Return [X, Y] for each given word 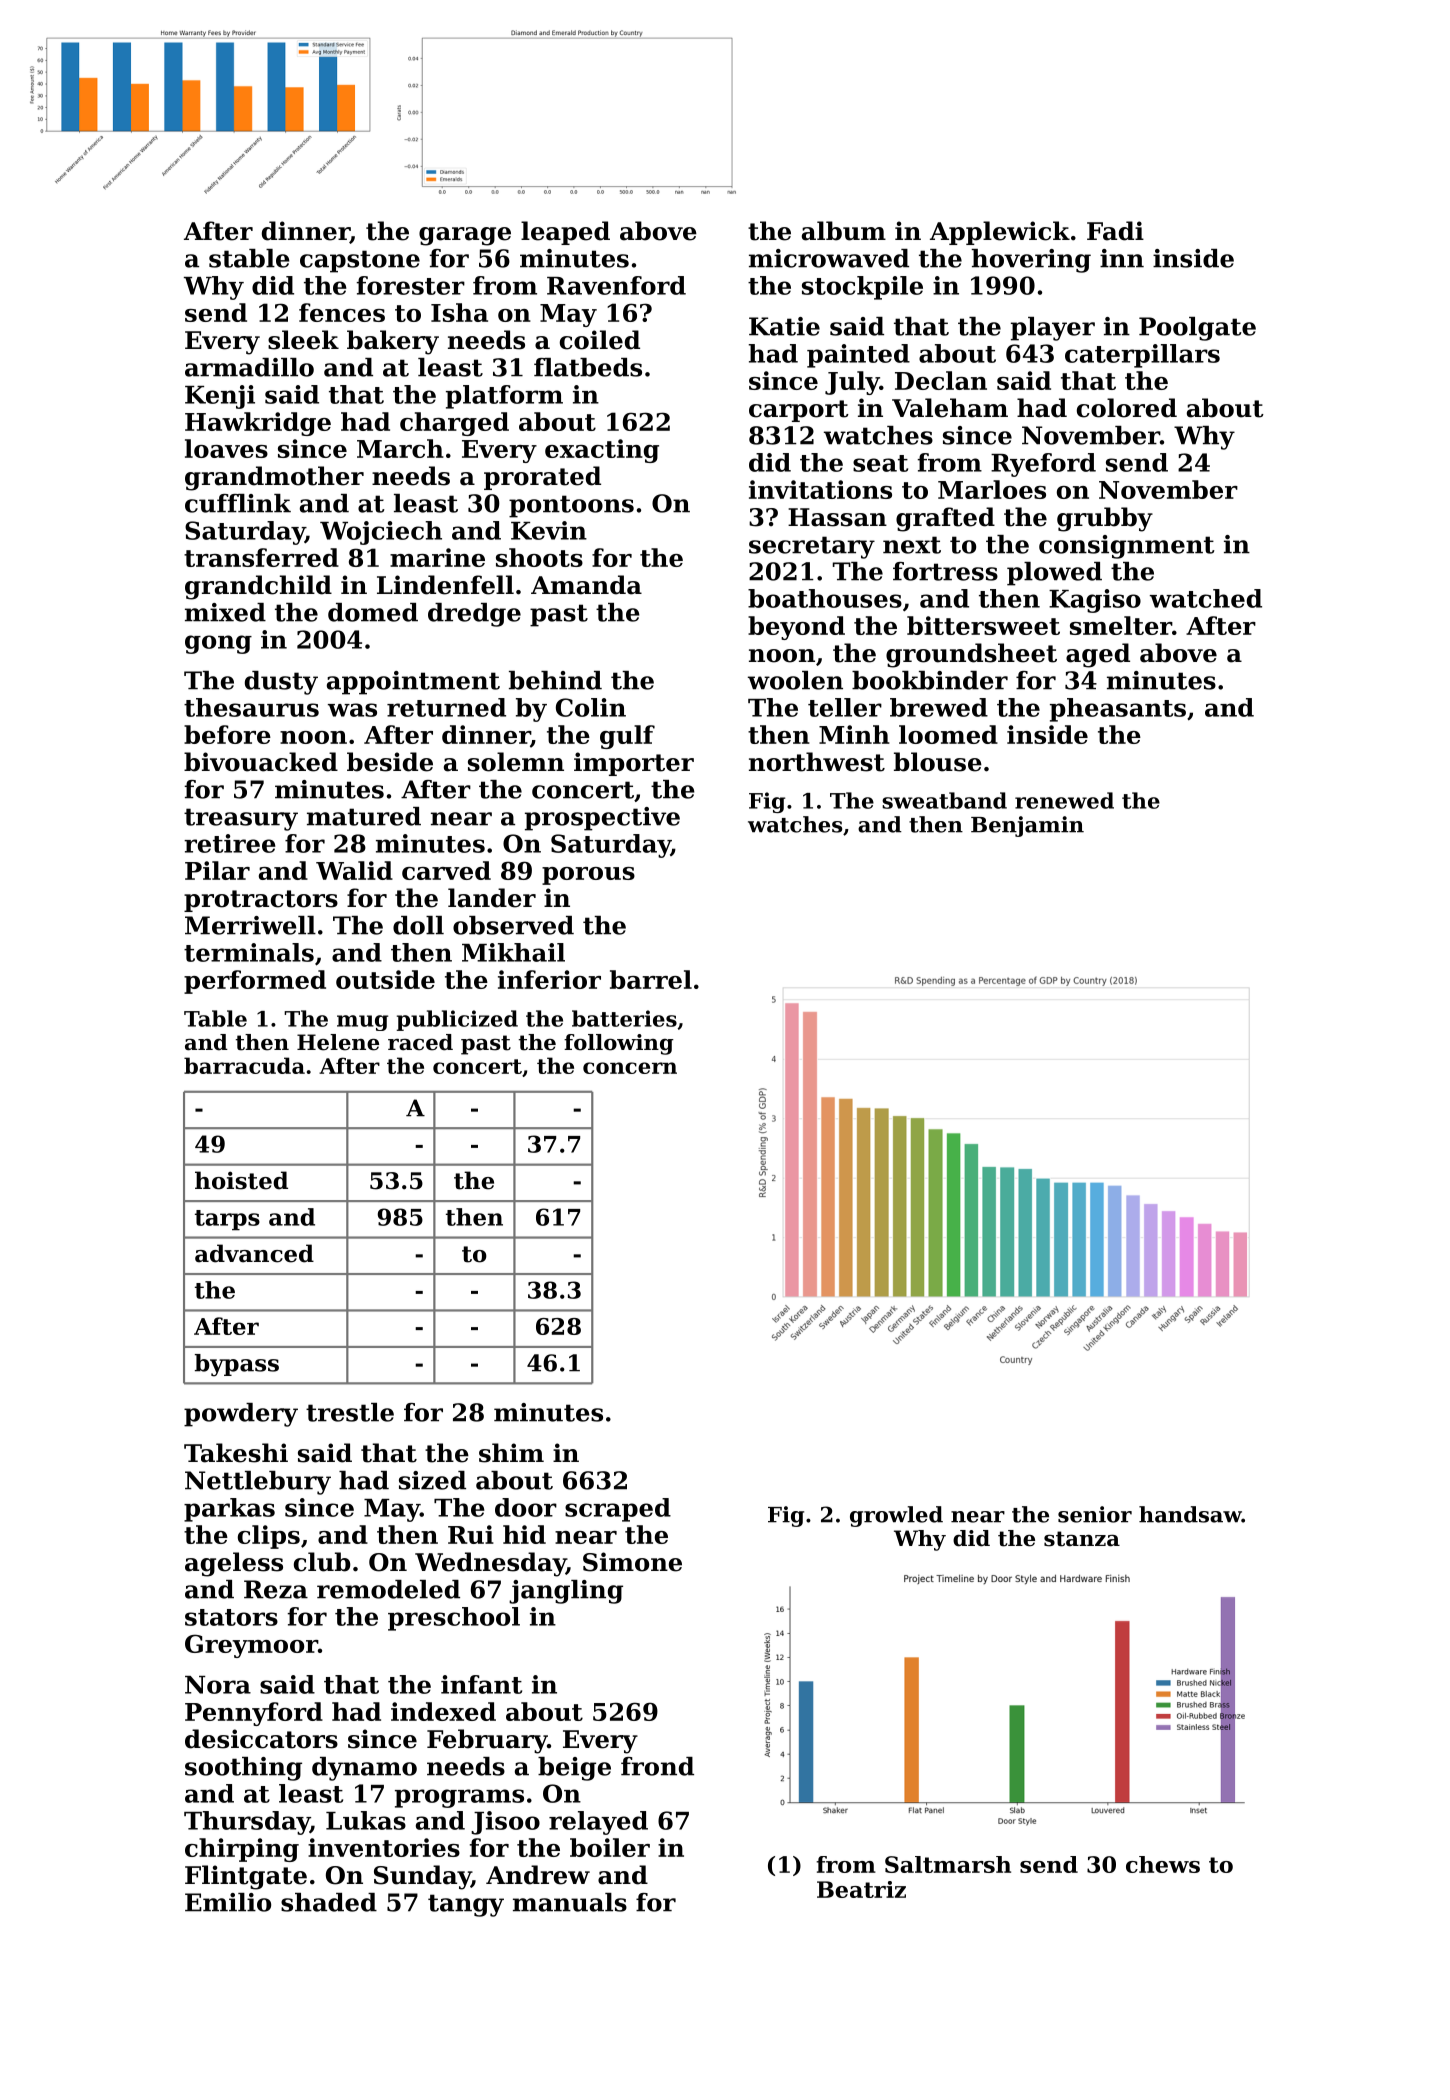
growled [896, 1516]
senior [1095, 1514]
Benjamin [1027, 826]
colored [1127, 408]
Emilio [228, 1902]
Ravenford [616, 285]
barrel [651, 979]
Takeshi [236, 1453]
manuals [570, 1902]
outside [385, 979]
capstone [360, 261]
